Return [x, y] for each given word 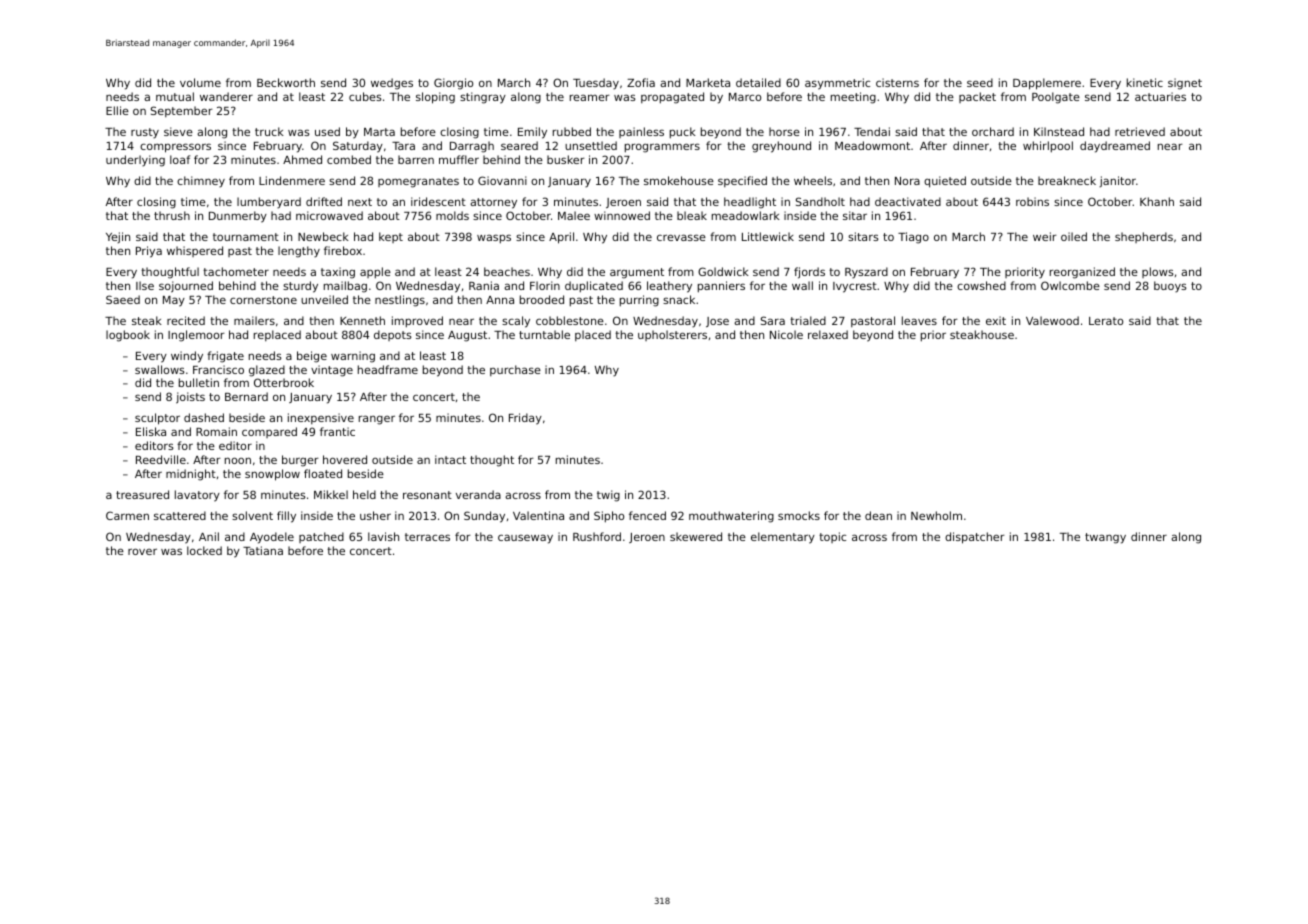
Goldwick [723, 271]
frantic [337, 431]
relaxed [828, 334]
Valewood [1052, 320]
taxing [338, 273]
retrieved [1140, 131]
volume [200, 82]
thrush [172, 215]
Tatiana [263, 550]
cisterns [897, 82]
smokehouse [679, 180]
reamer [590, 97]
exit [996, 320]
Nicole [786, 334]
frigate [225, 357]
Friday [525, 419]
